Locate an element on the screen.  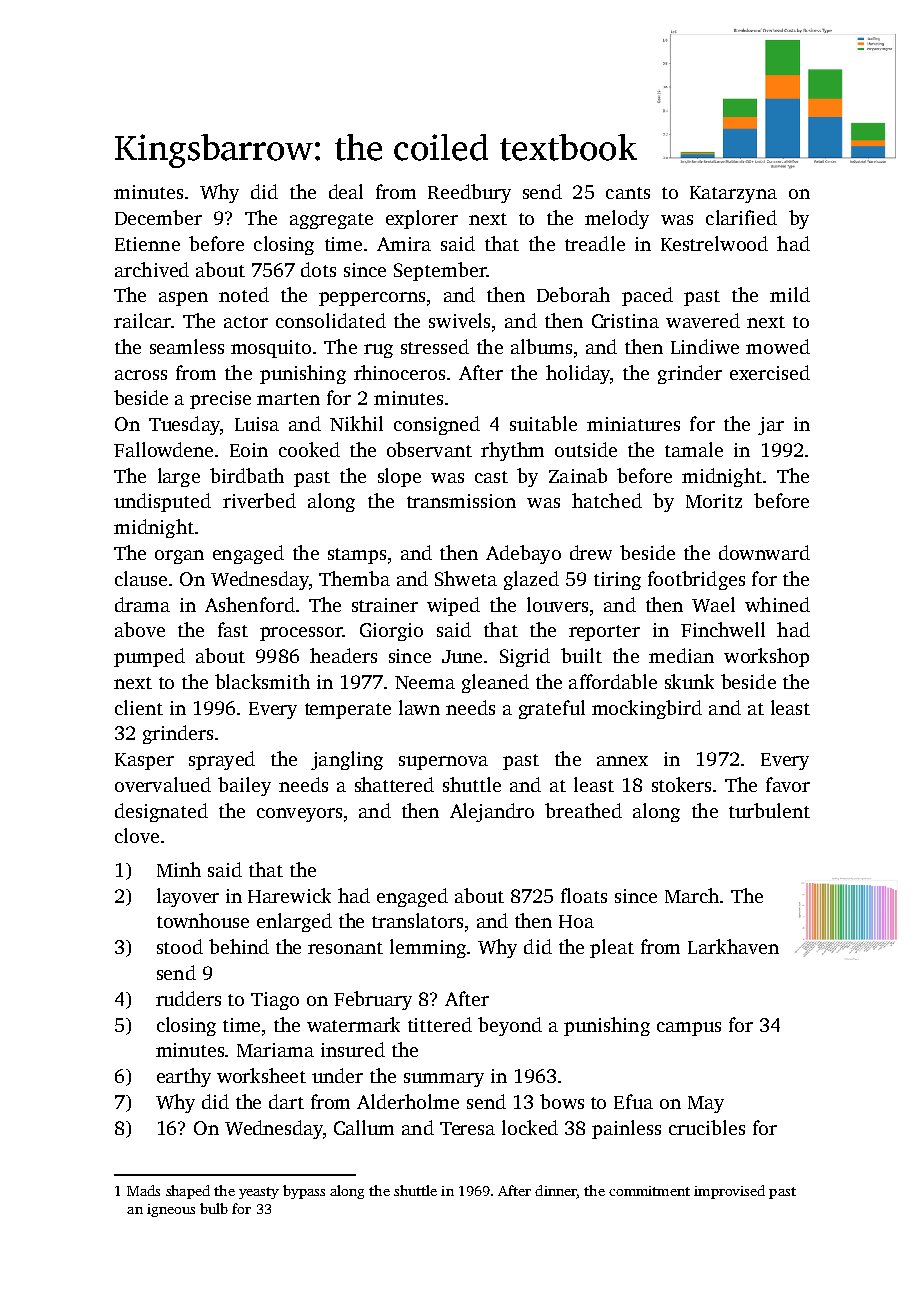
clove is located at coordinates (137, 835).
